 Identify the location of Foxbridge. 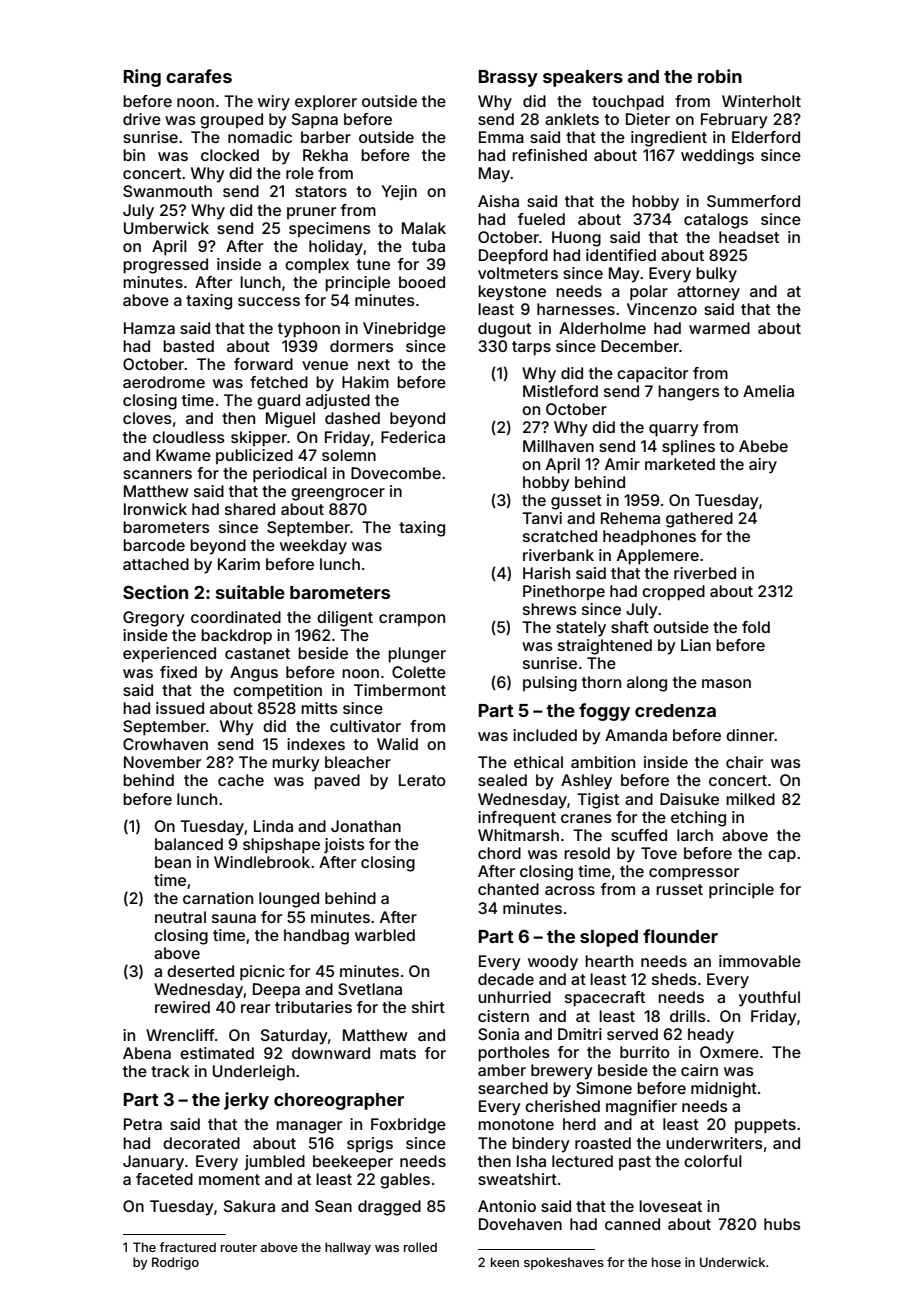
(408, 1126).
